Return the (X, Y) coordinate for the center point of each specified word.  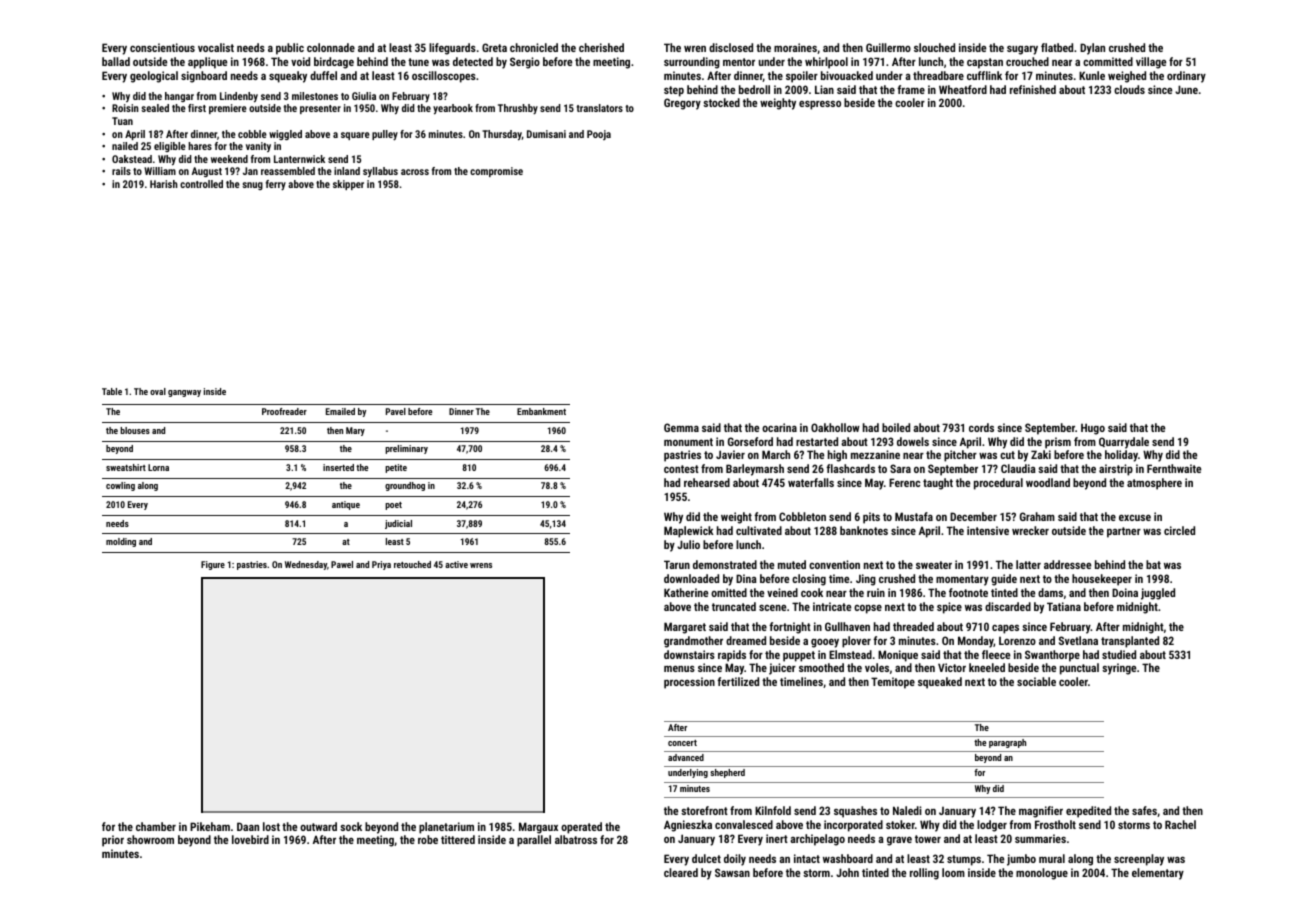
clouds (1129, 89)
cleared (681, 872)
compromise (496, 172)
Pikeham (210, 826)
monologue (1042, 874)
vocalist (216, 47)
